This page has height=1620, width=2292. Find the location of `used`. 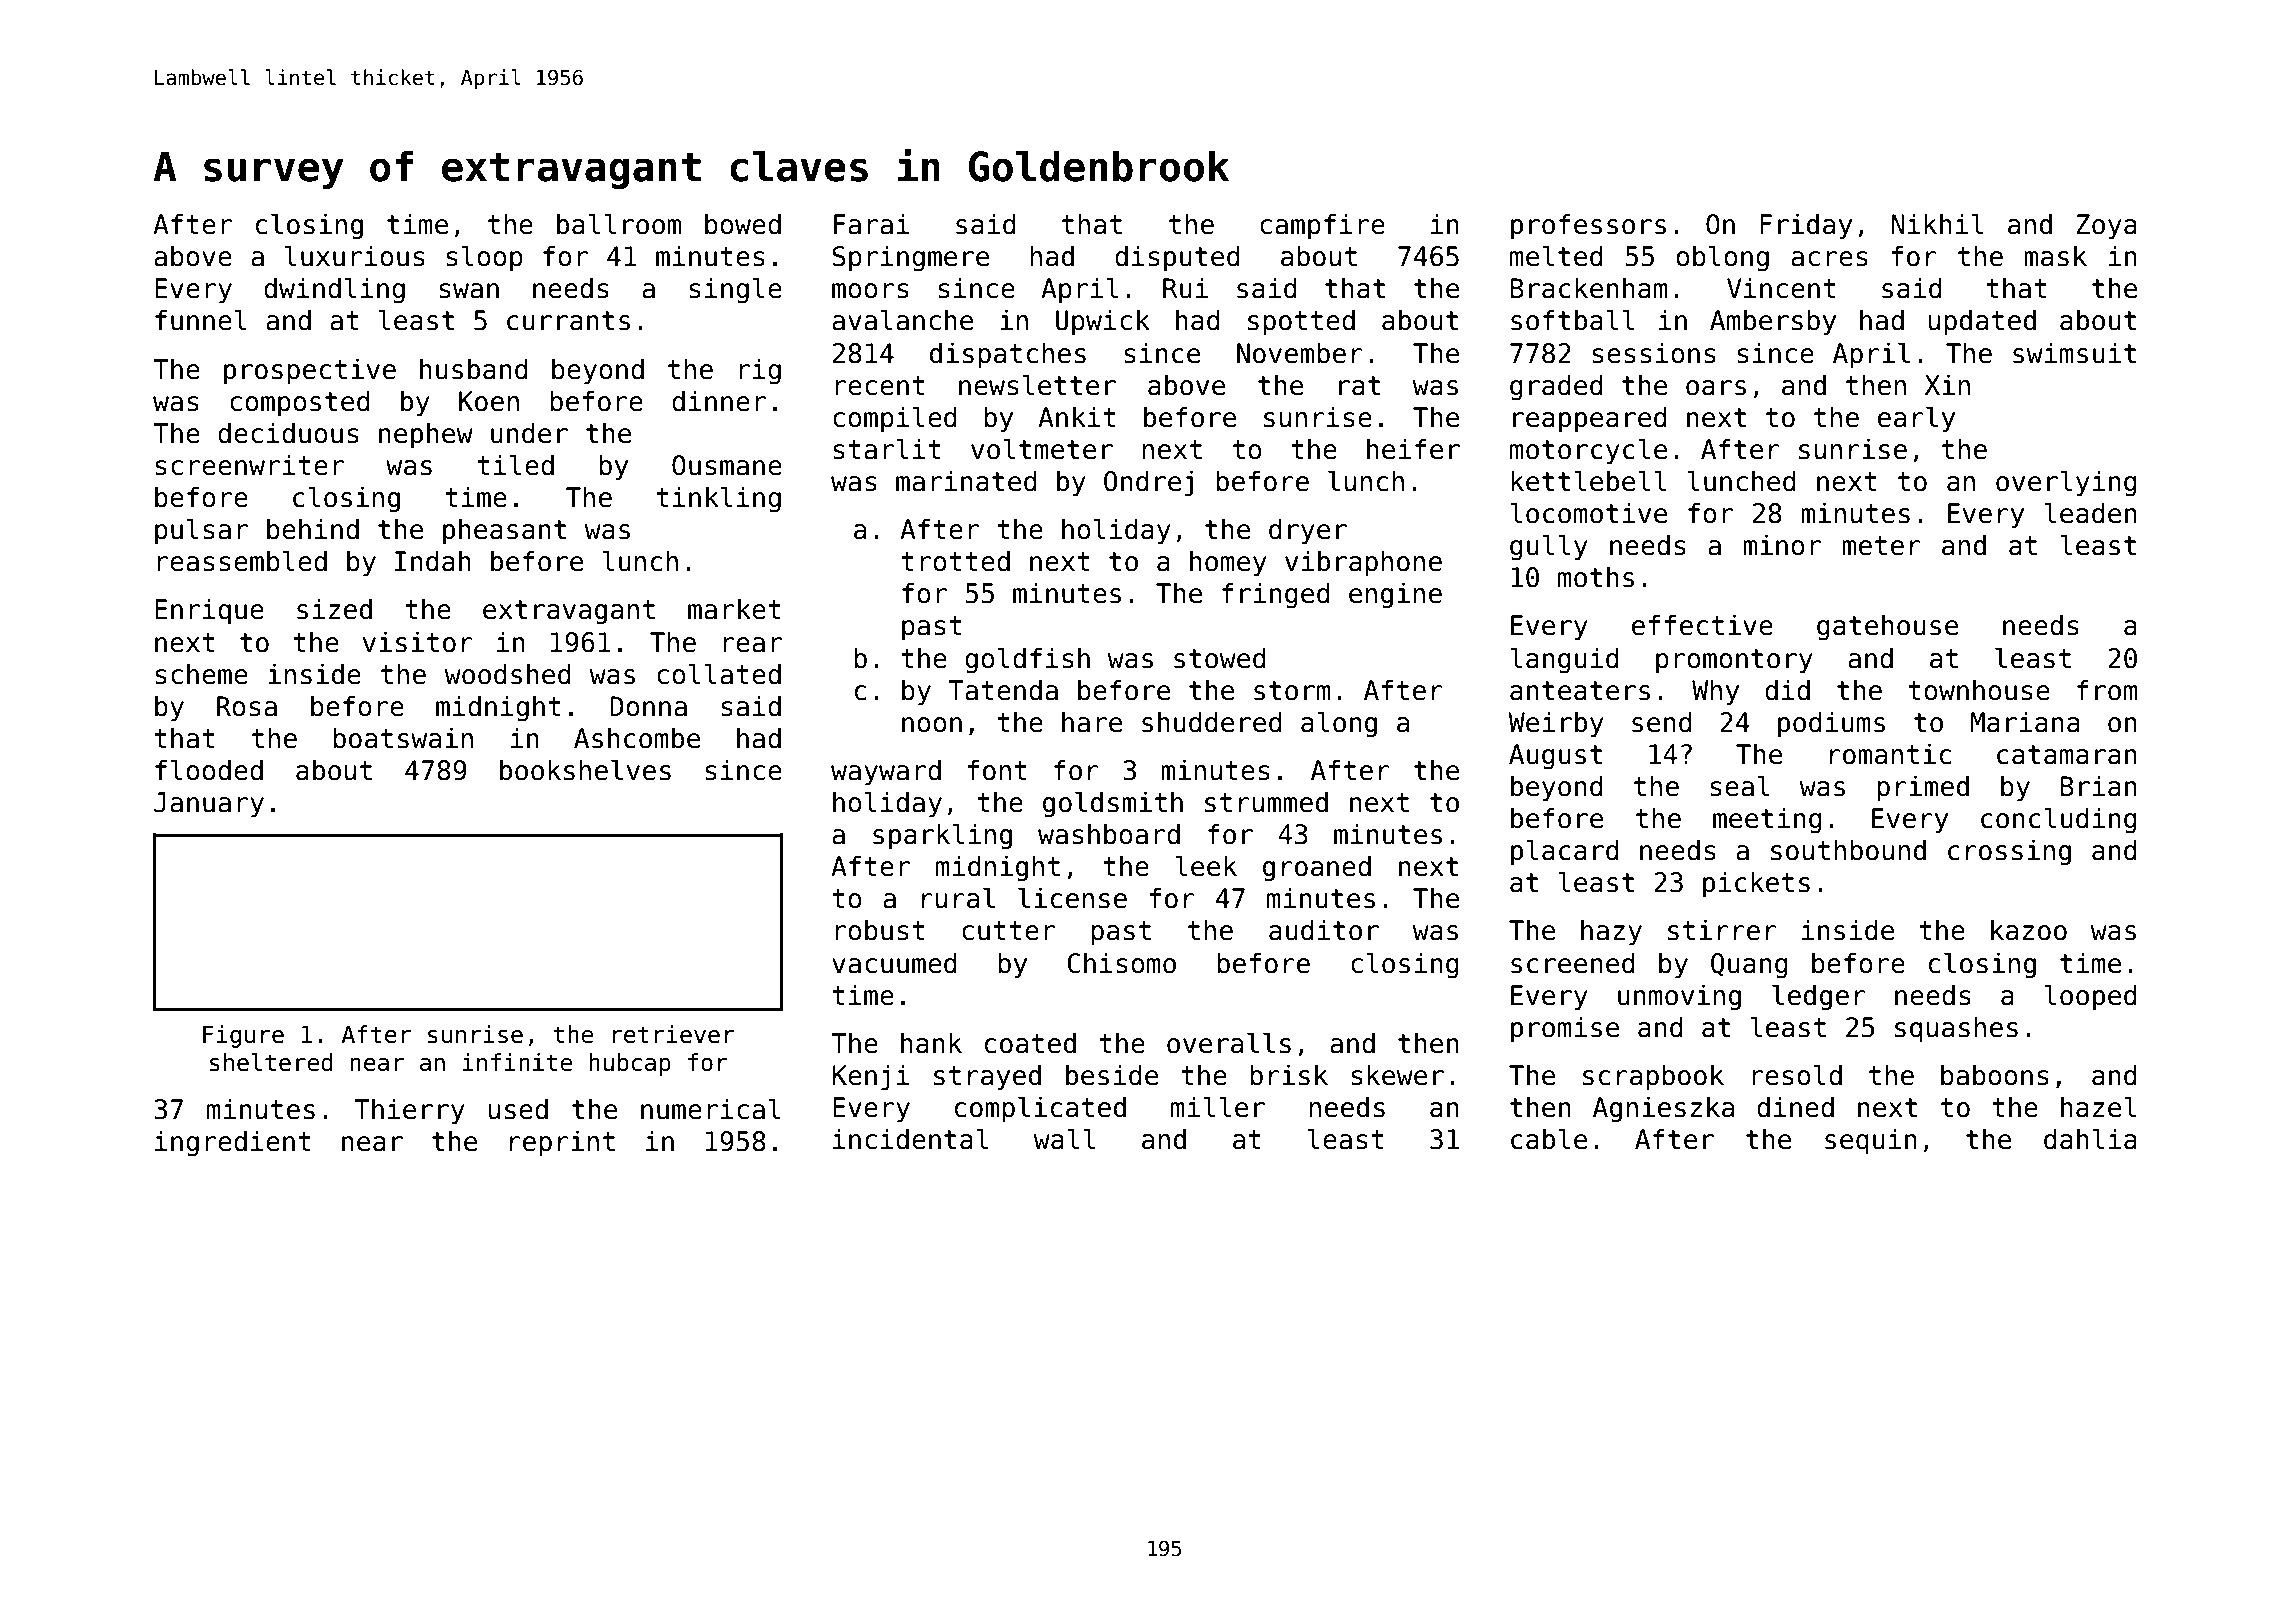

used is located at coordinates (518, 1109).
